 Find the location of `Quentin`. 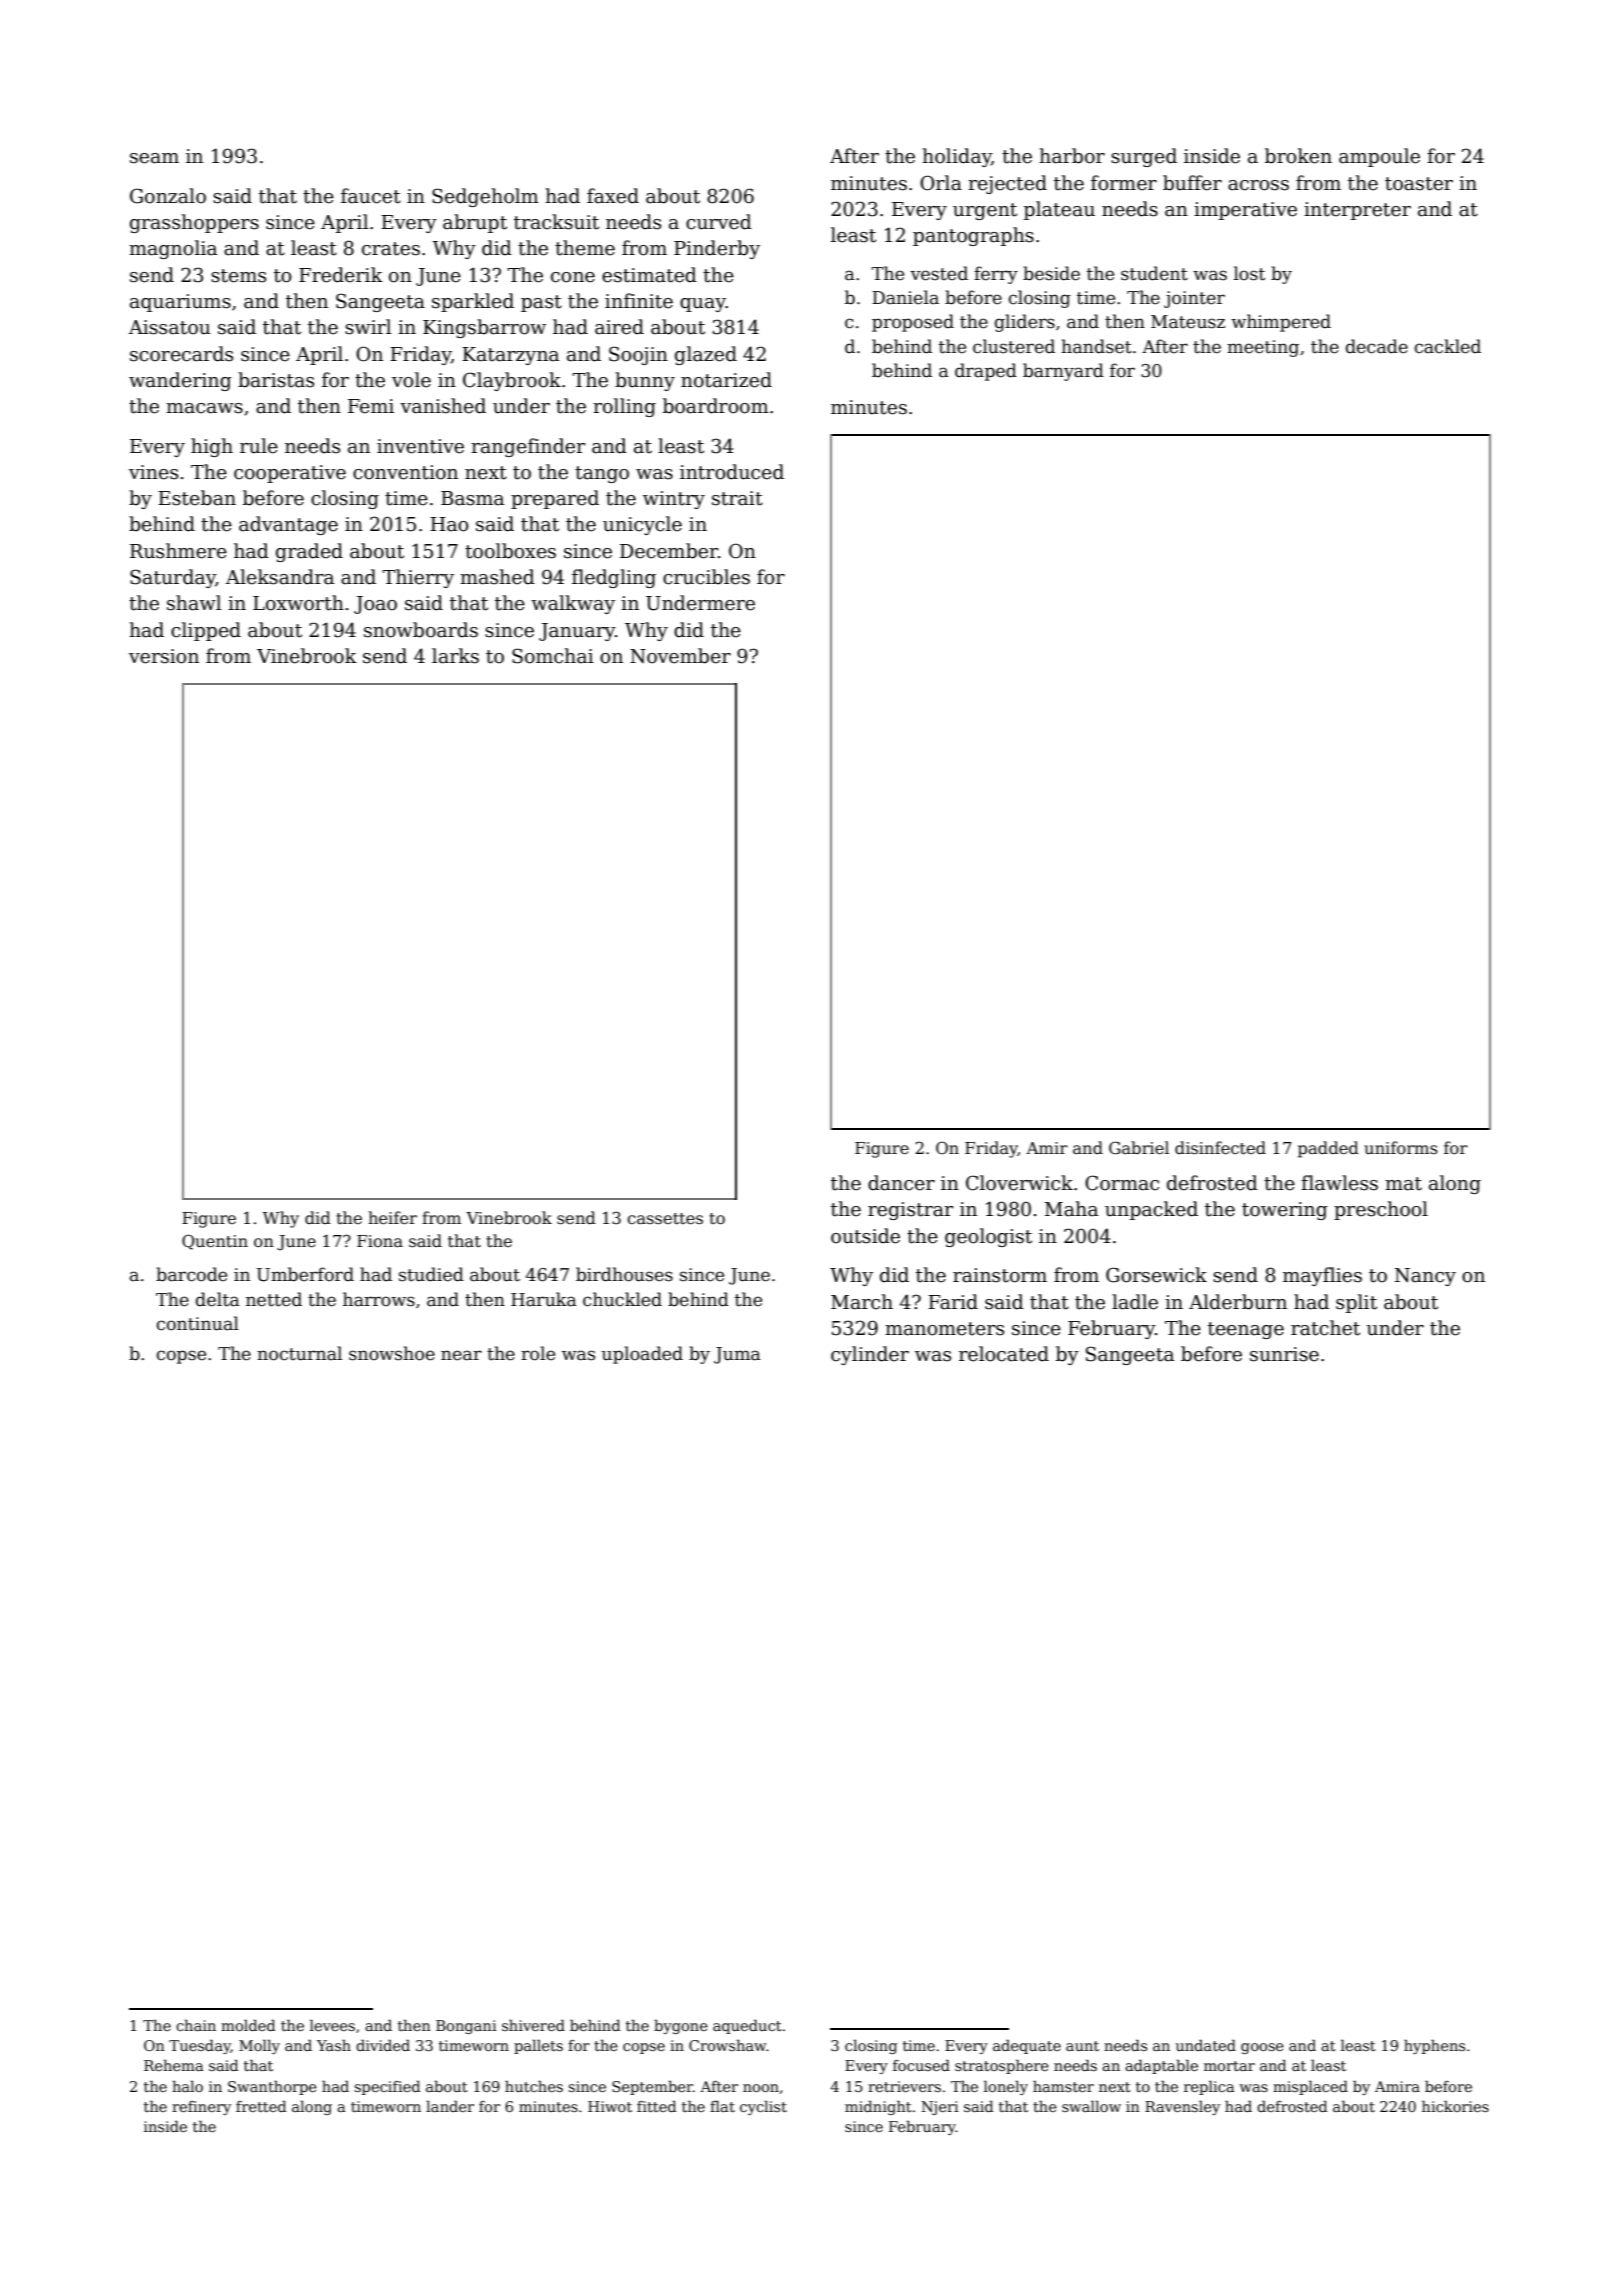

Quentin is located at coordinates (215, 1242).
